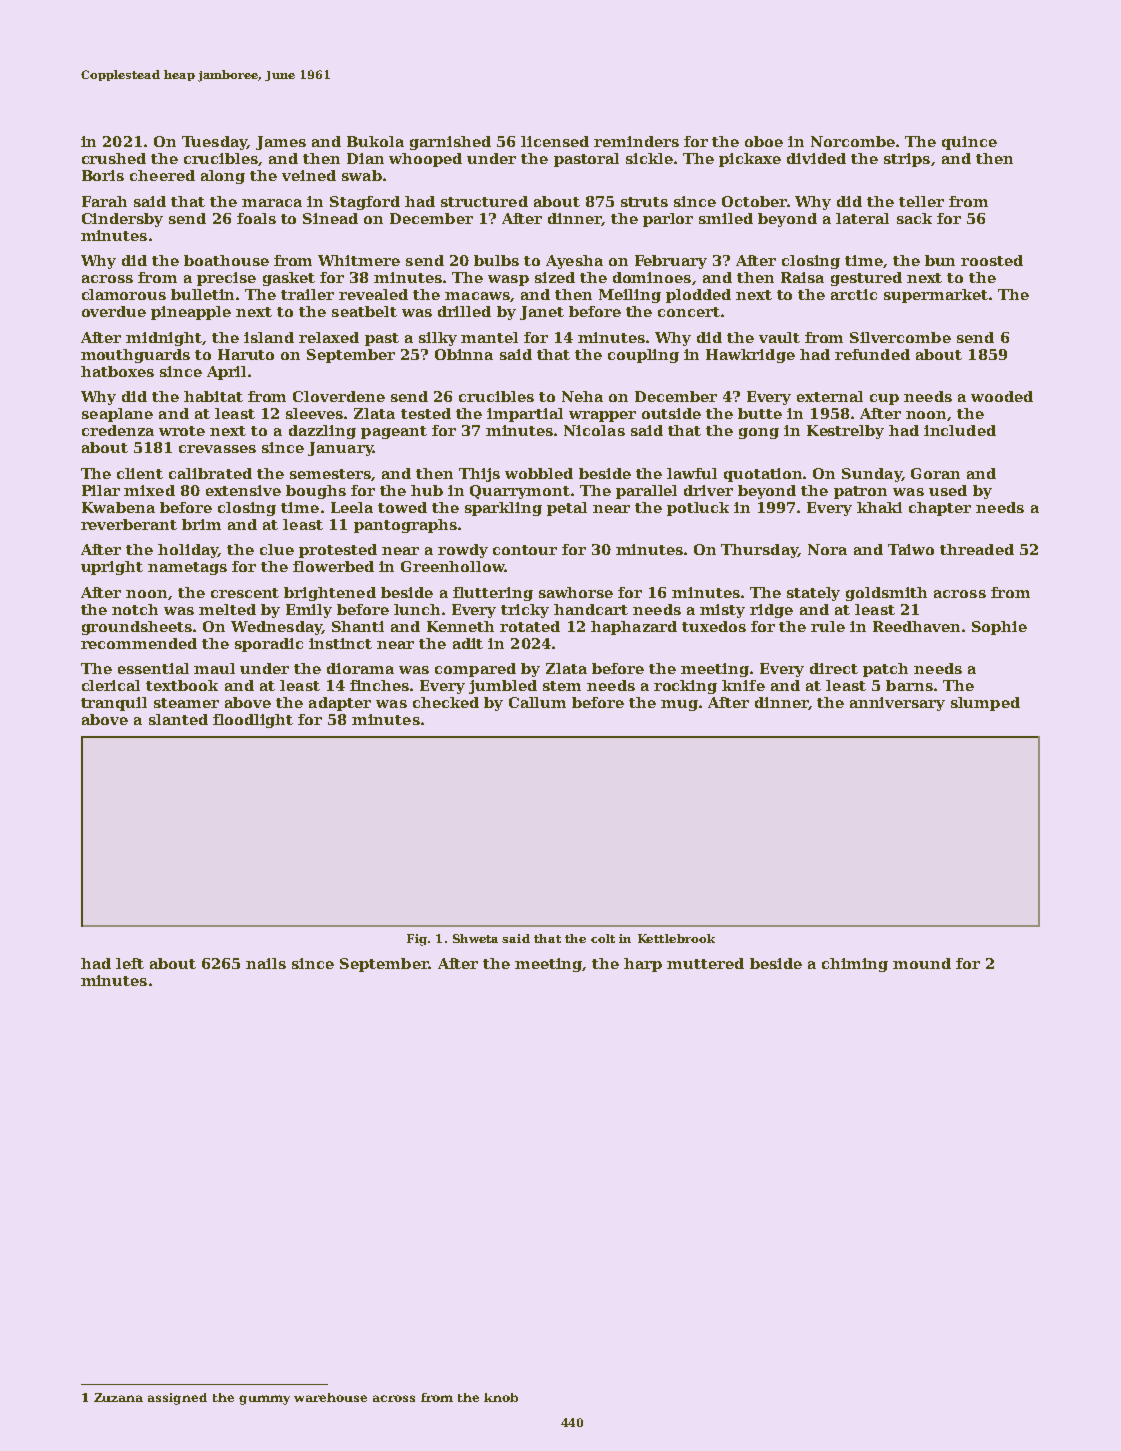 The width and height of the screenshot is (1121, 1451). What do you see at coordinates (501, 1397) in the screenshot?
I see `knob` at bounding box center [501, 1397].
